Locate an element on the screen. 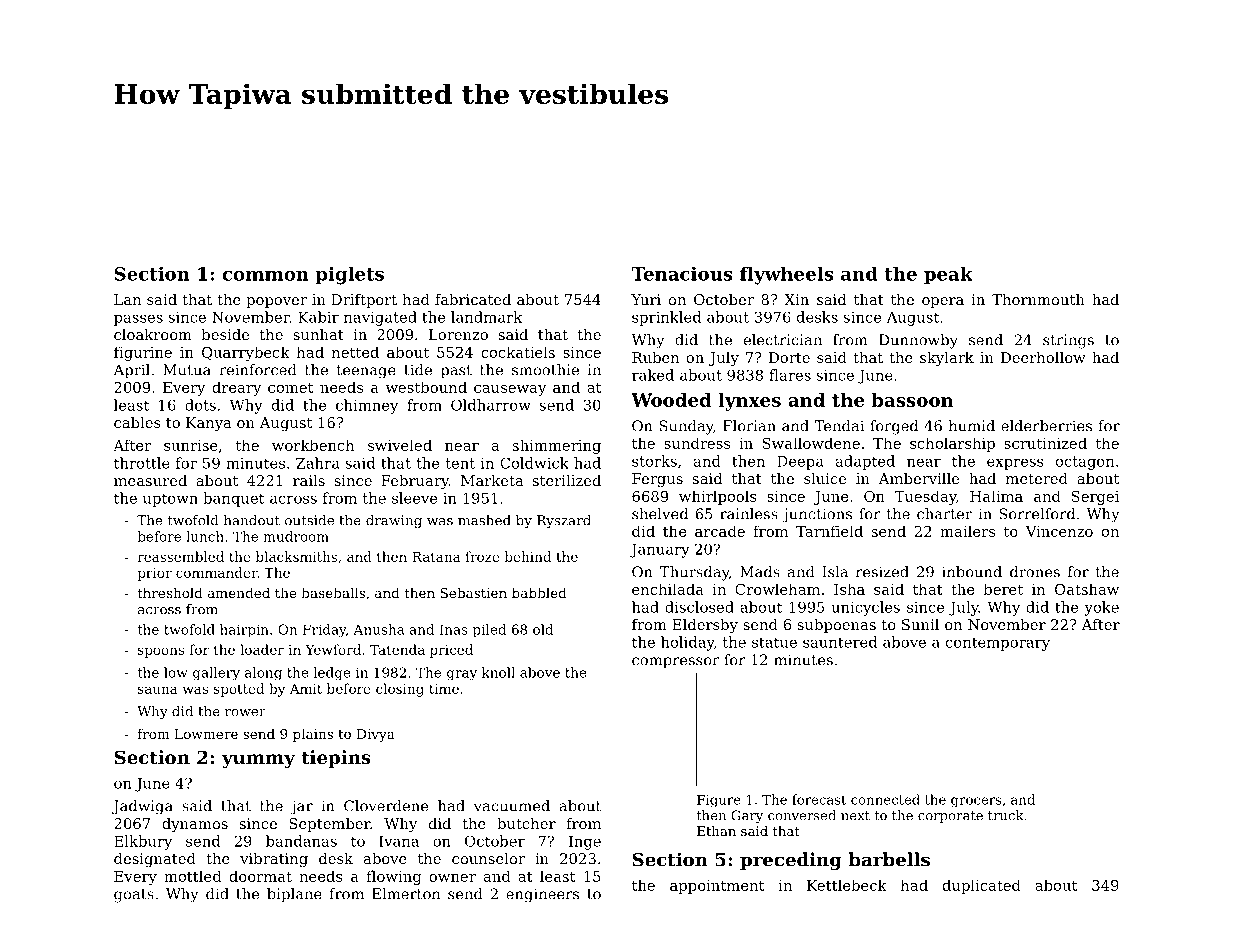 This screenshot has width=1233, height=952. passes is located at coordinates (138, 320).
